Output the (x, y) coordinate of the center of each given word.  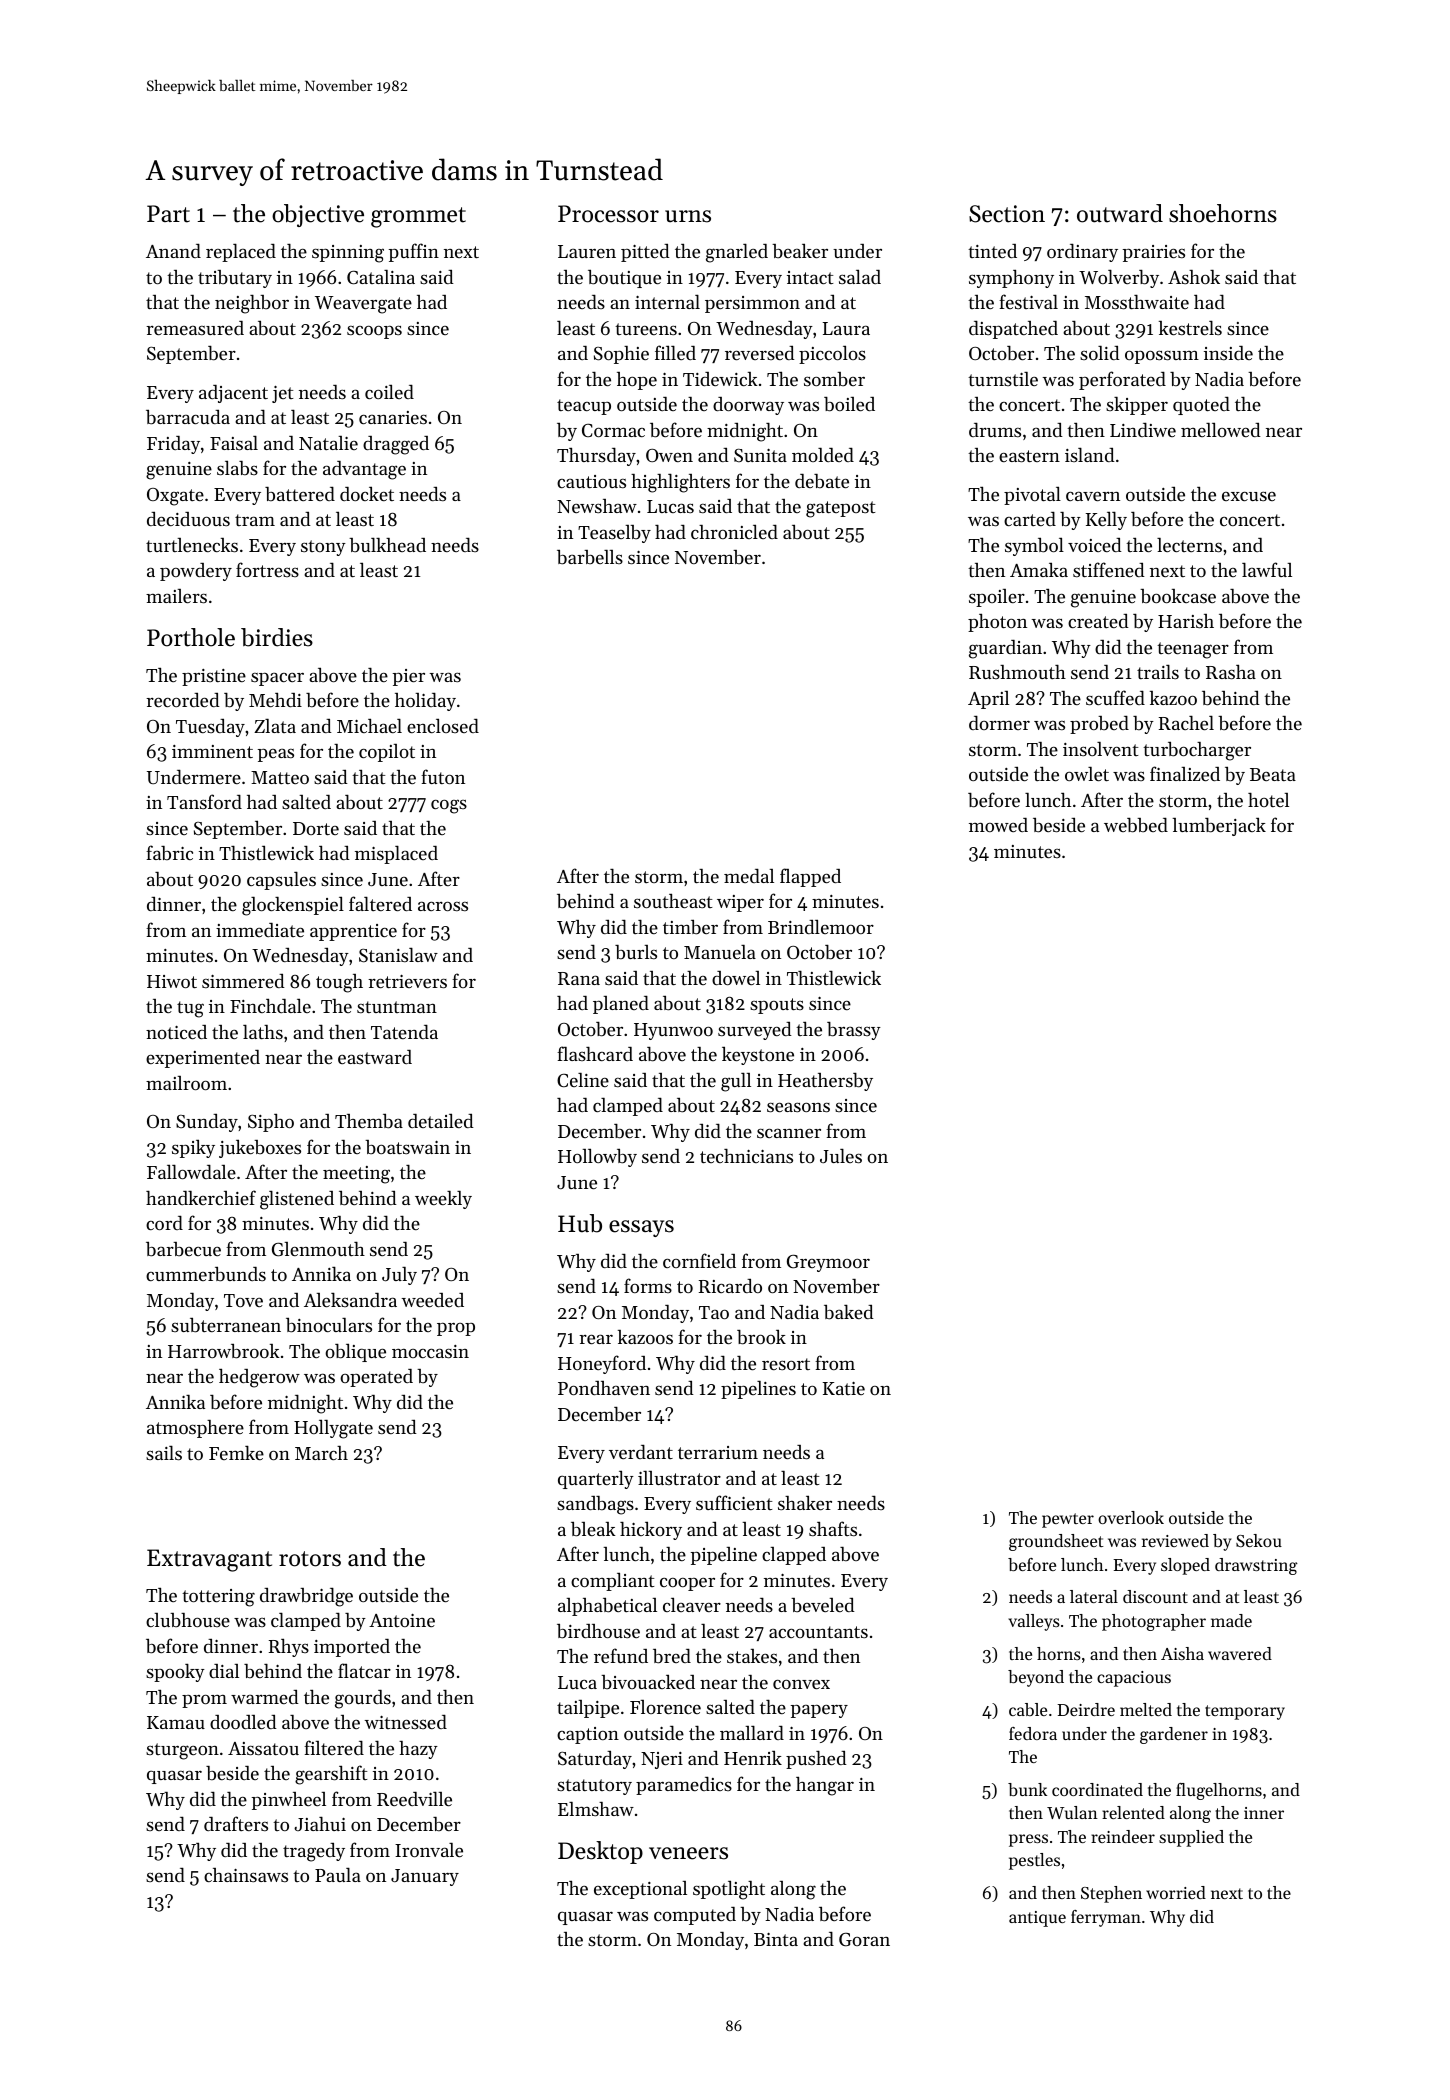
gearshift (331, 1775)
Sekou (1259, 1540)
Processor (608, 214)
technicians (746, 1156)
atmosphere (195, 1429)
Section (1007, 214)
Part (168, 214)
